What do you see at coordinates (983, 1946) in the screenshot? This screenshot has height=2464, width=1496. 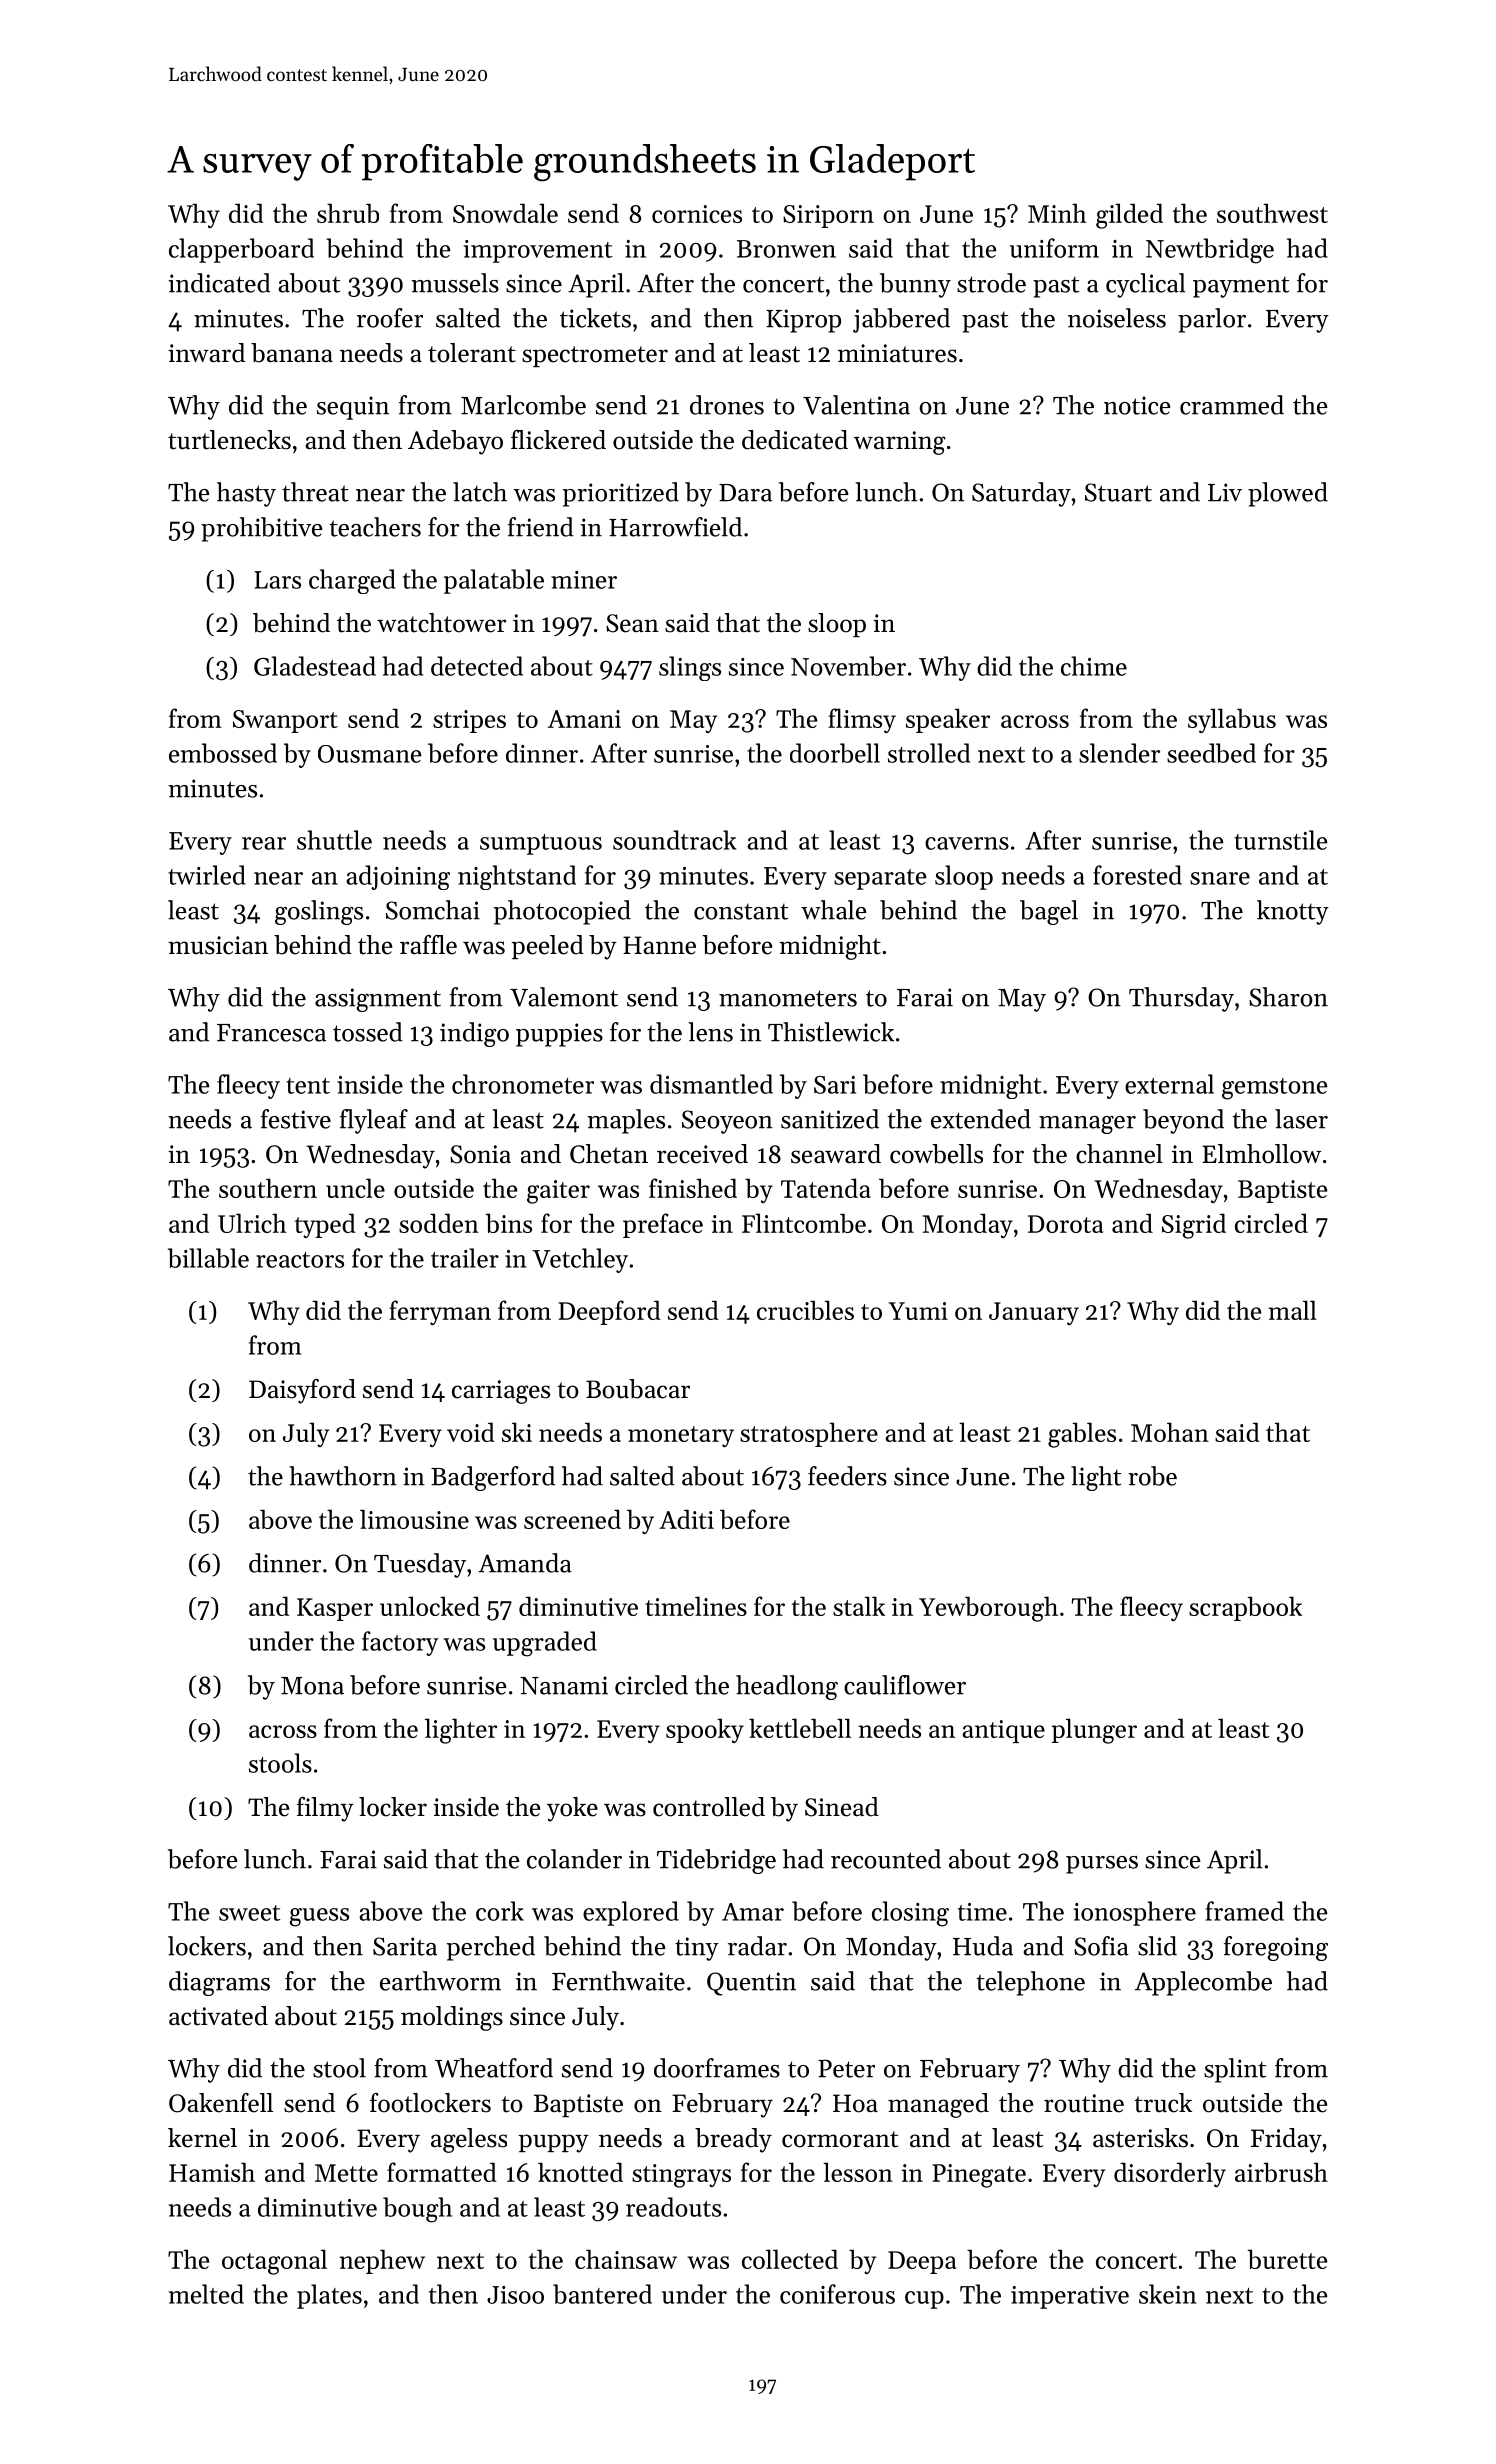 I see `Huda` at bounding box center [983, 1946].
